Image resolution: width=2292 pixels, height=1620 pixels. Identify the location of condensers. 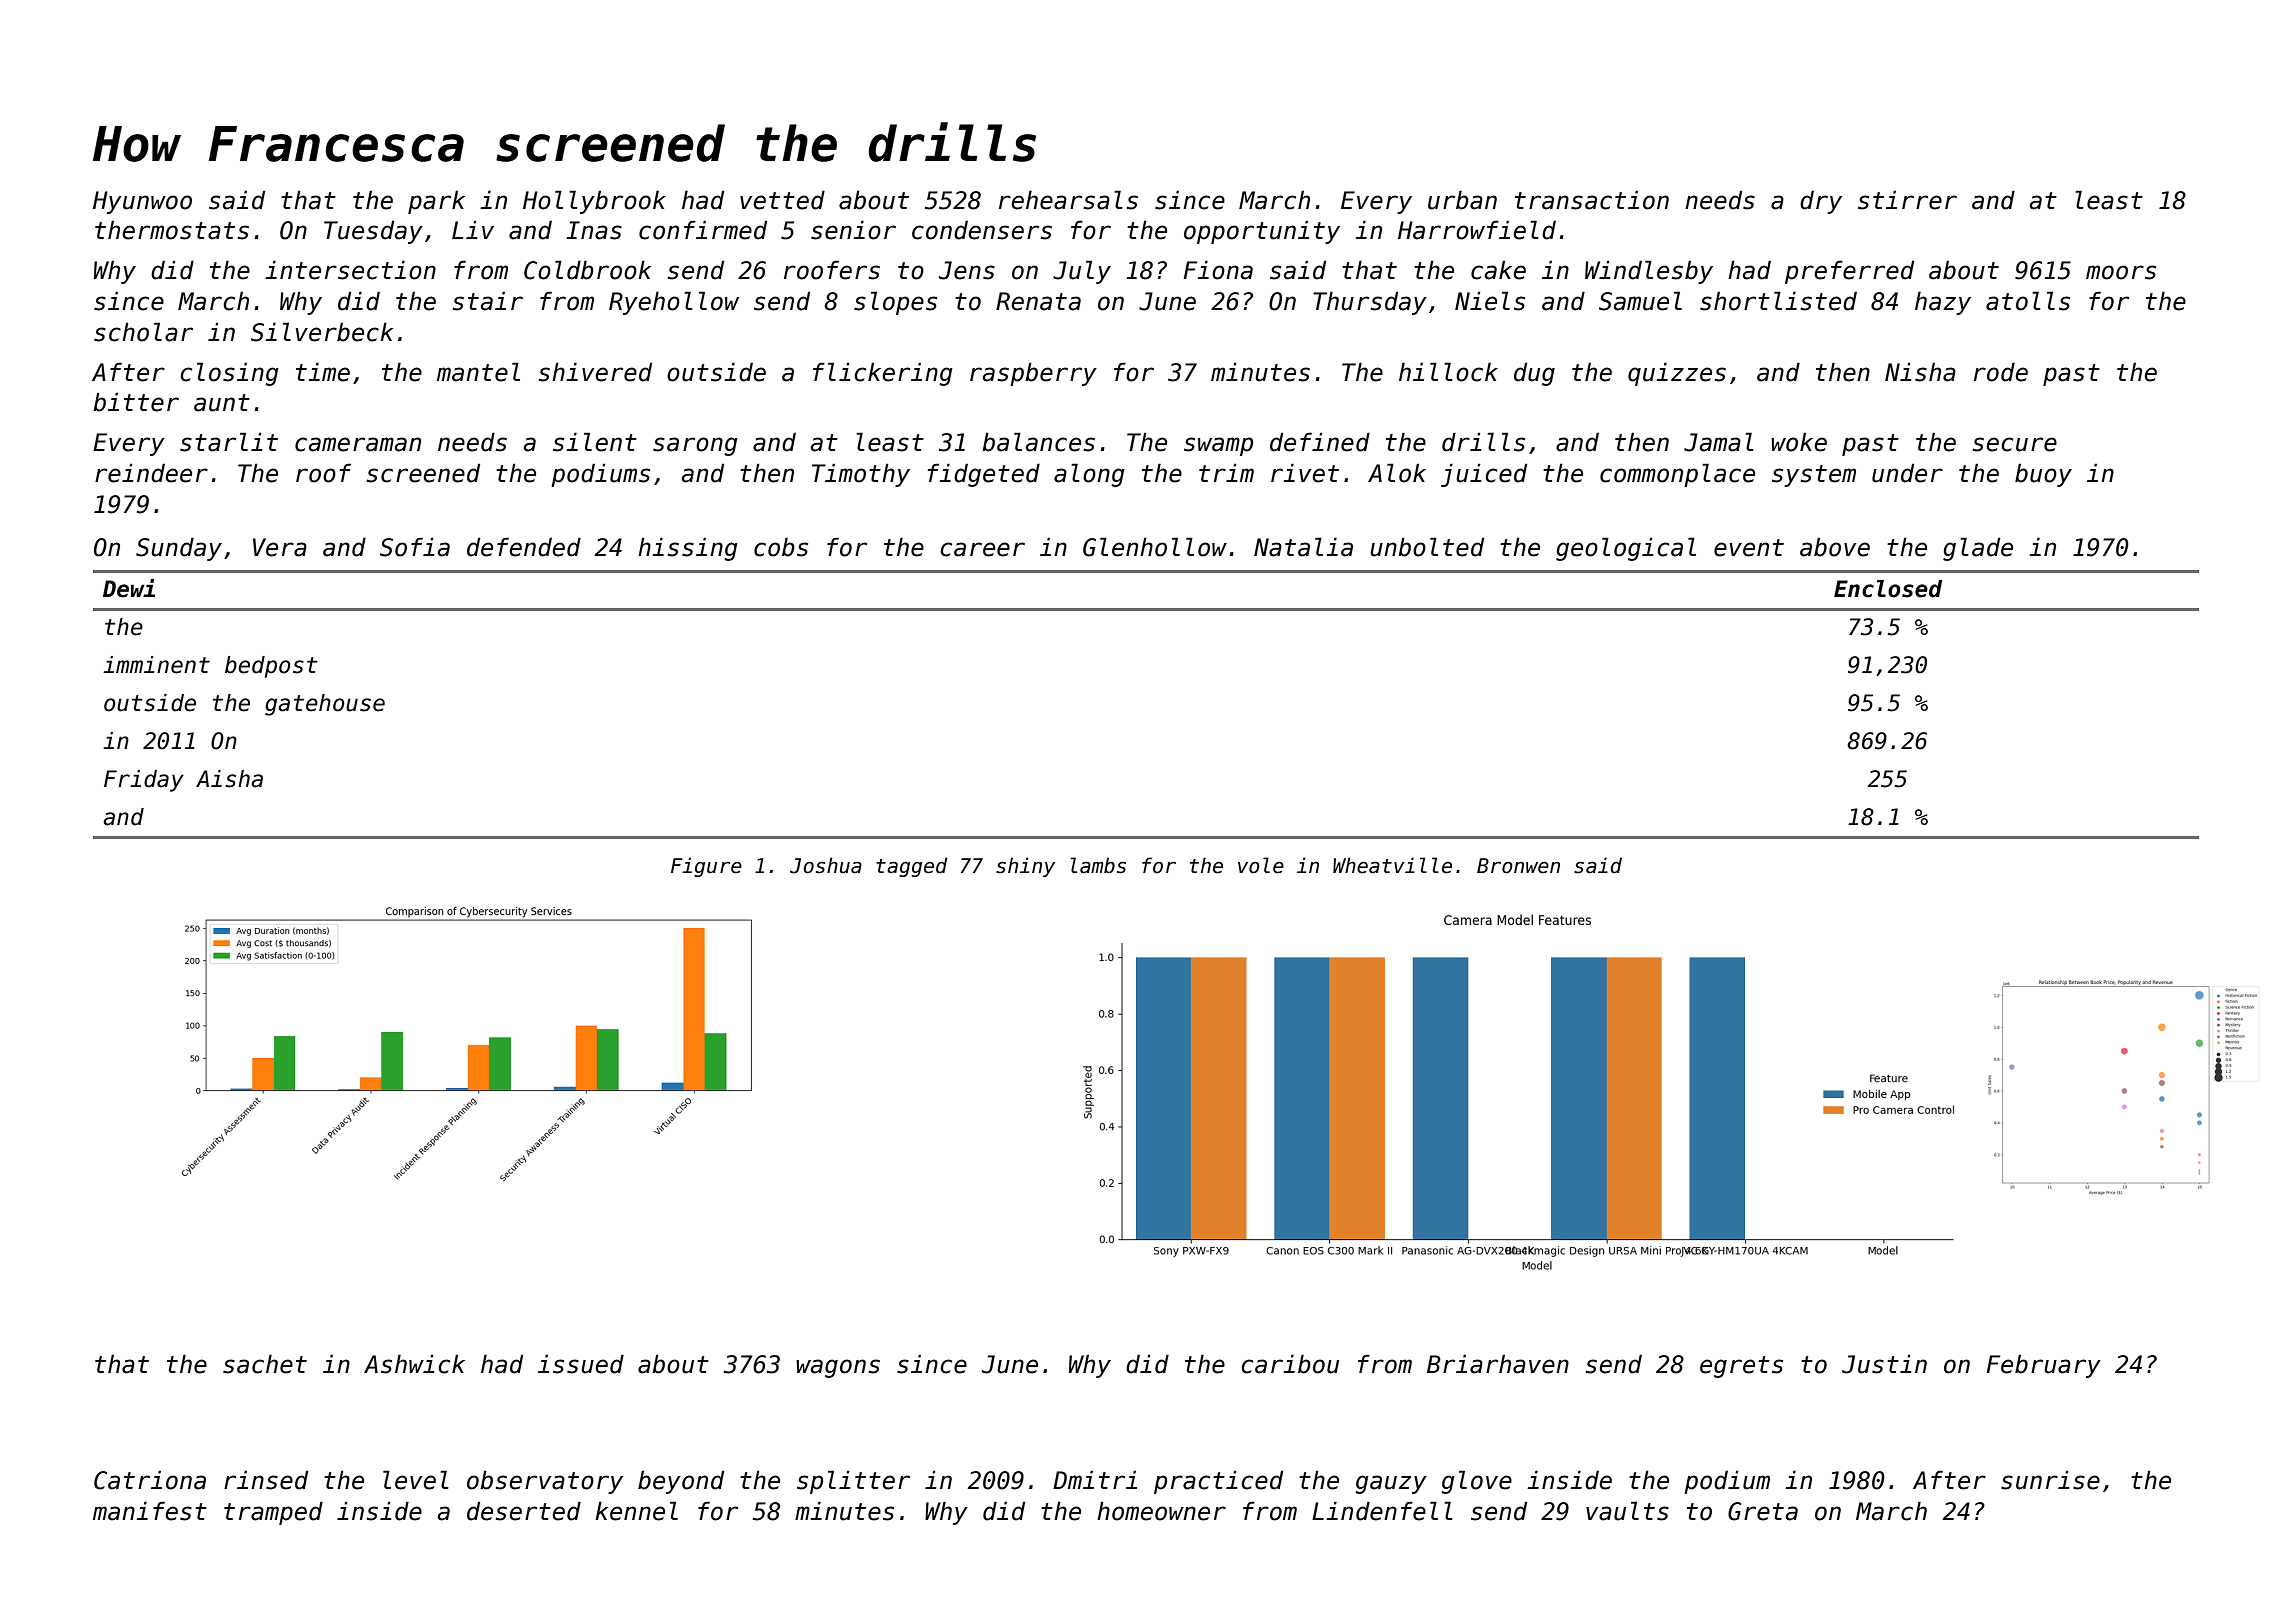
(982, 230).
